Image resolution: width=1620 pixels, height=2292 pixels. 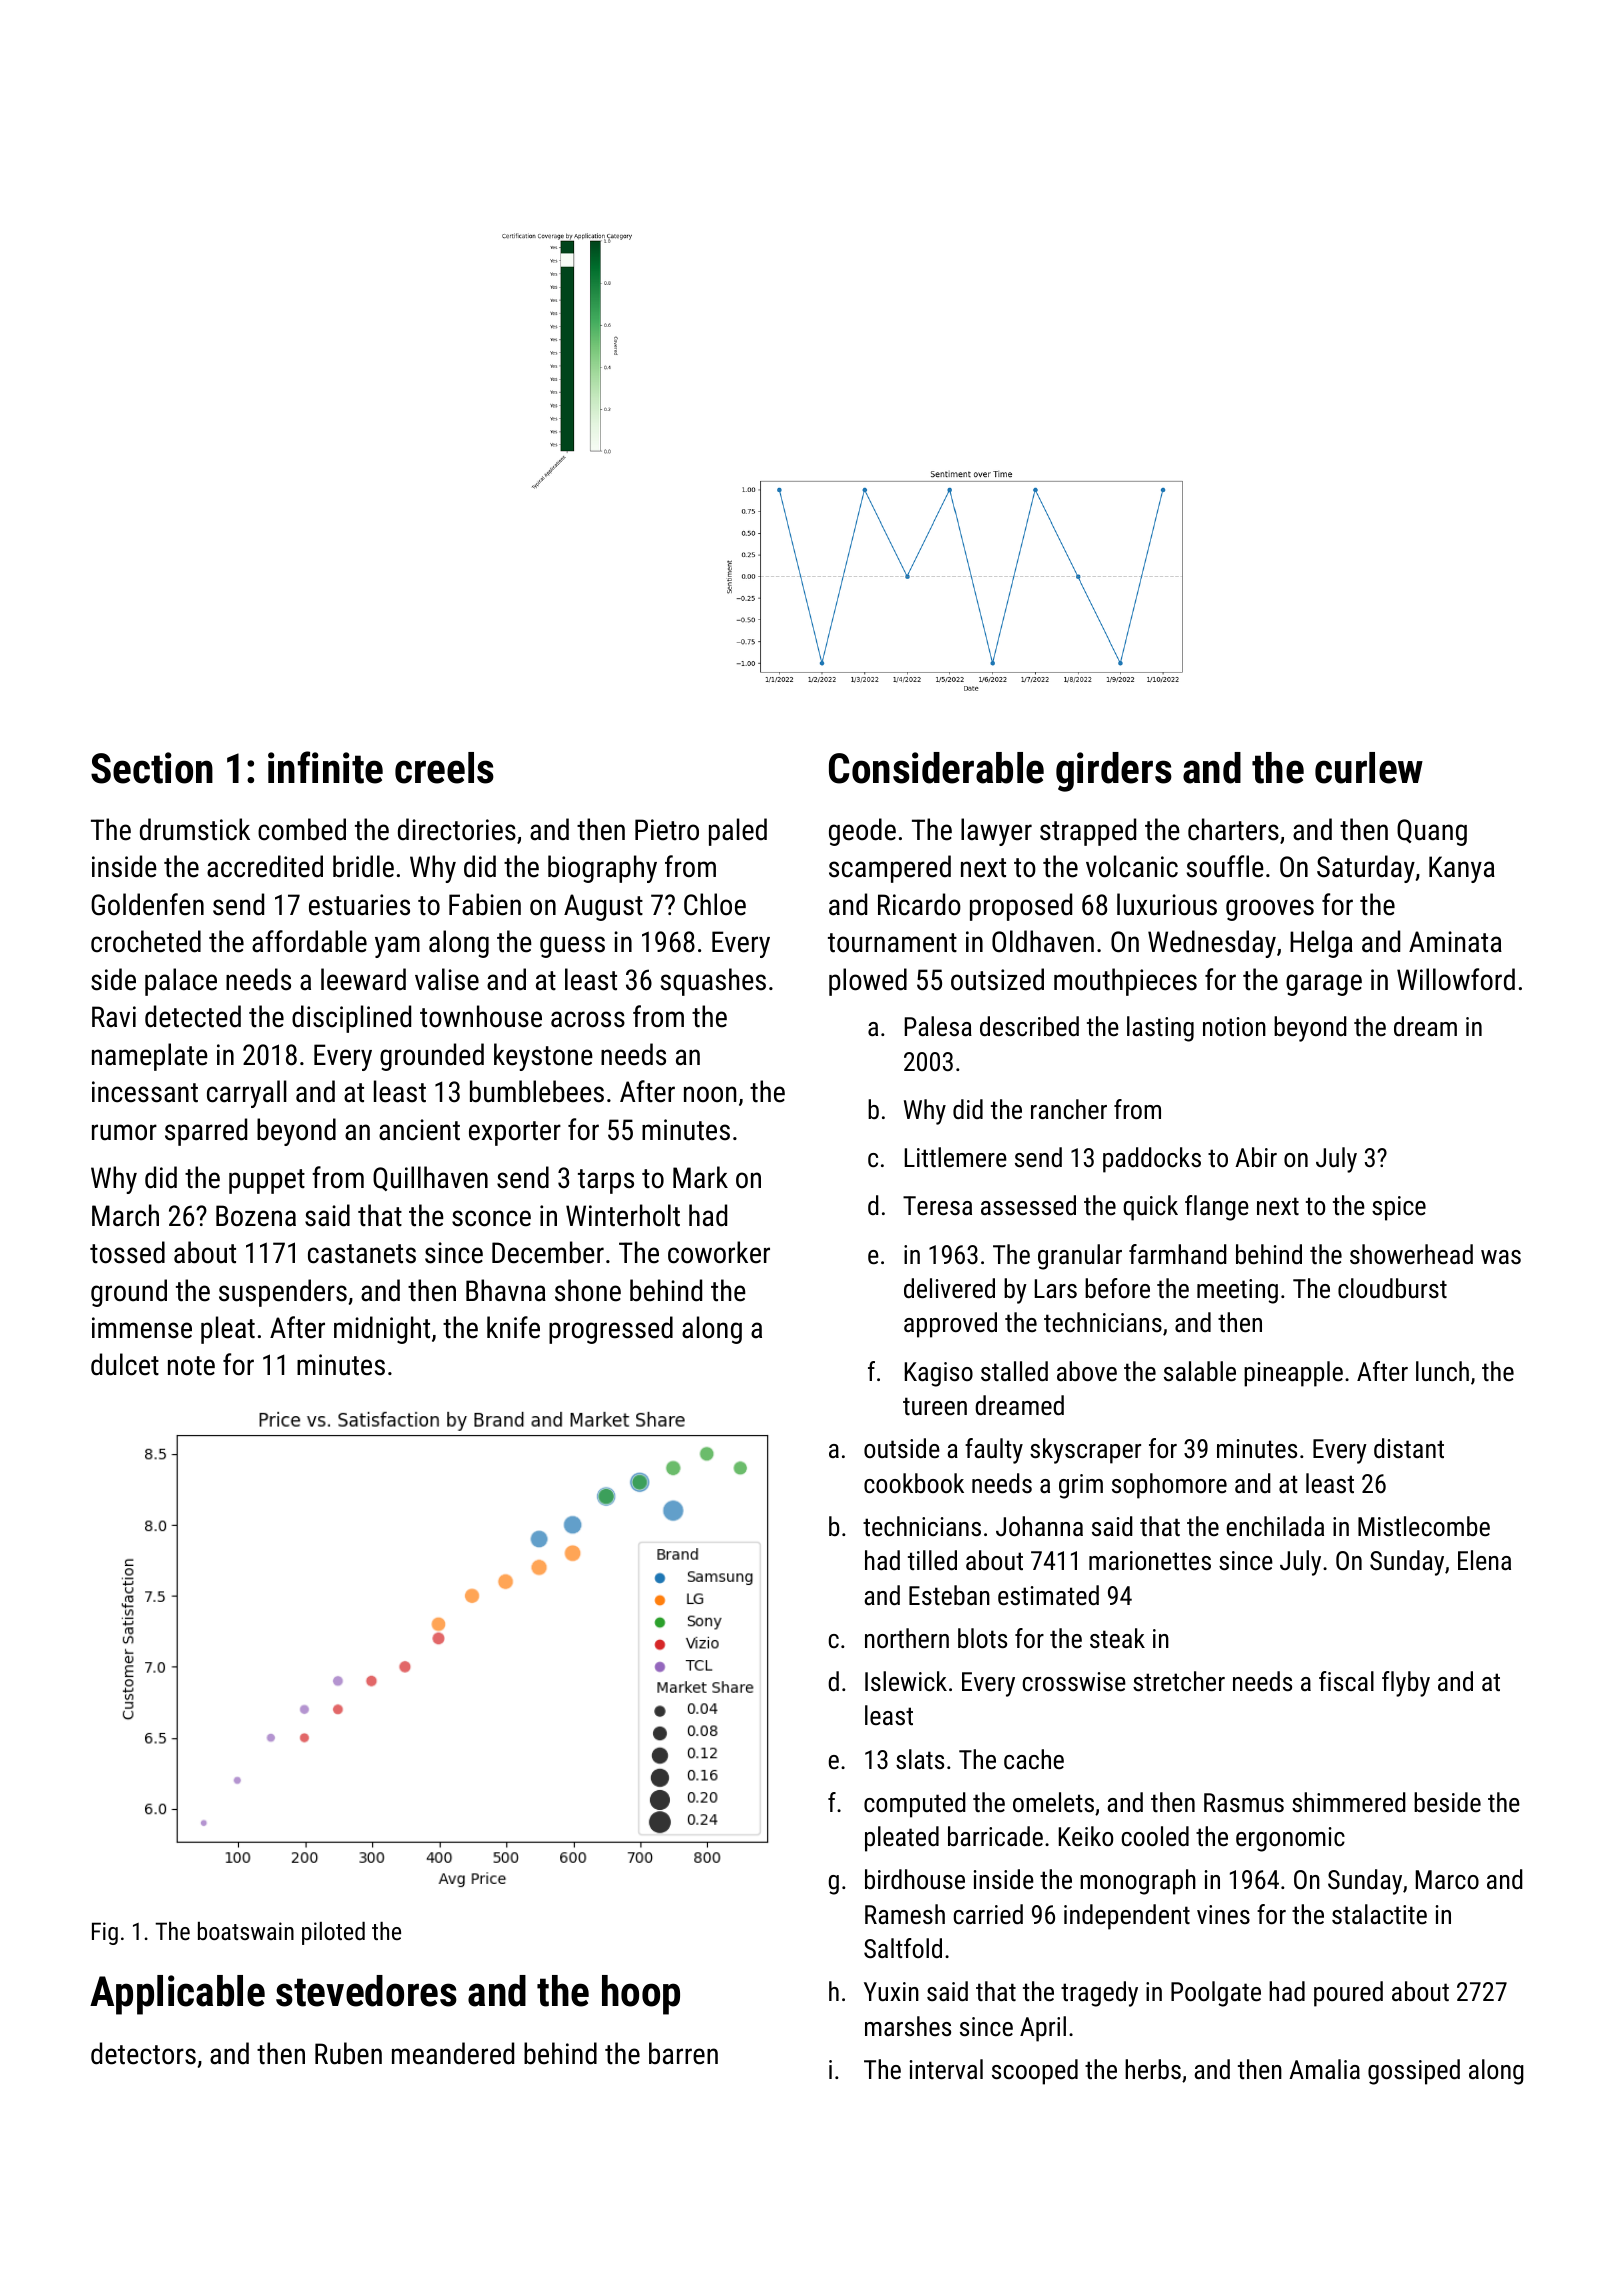 What do you see at coordinates (1349, 1802) in the document?
I see `shimmered` at bounding box center [1349, 1802].
